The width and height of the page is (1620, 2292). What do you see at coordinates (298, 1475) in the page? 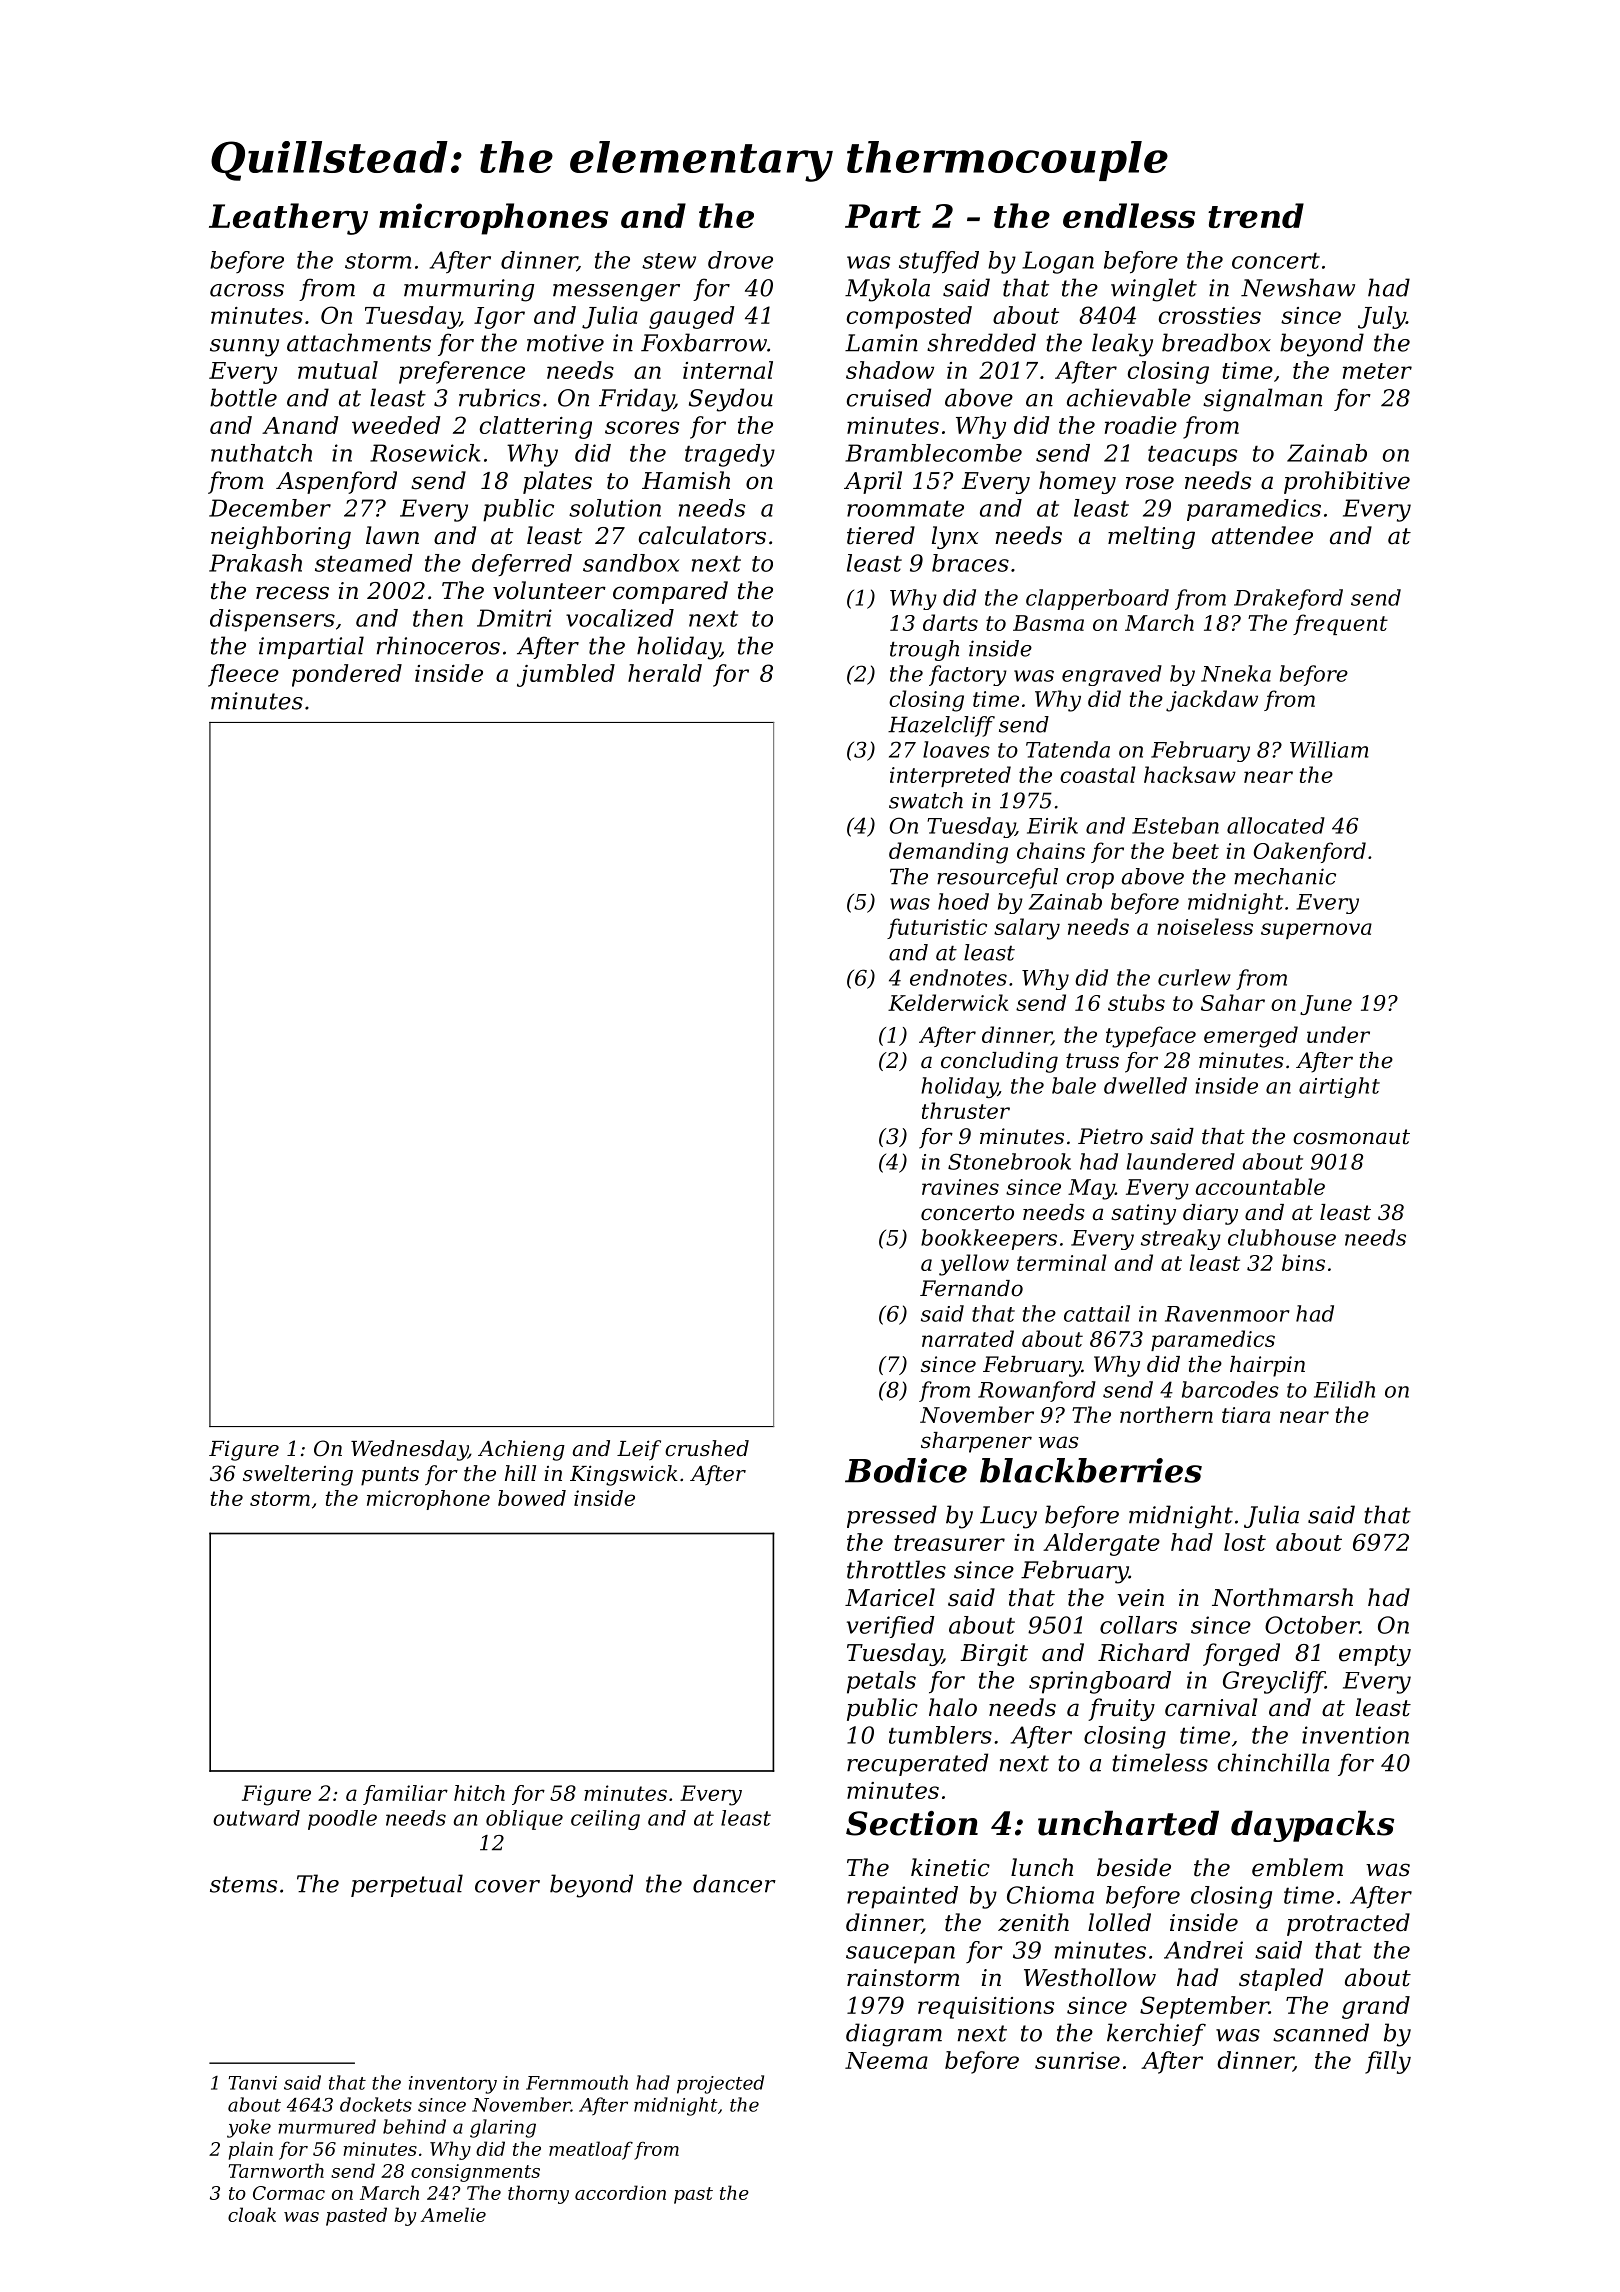
I see `sweltering` at bounding box center [298, 1475].
